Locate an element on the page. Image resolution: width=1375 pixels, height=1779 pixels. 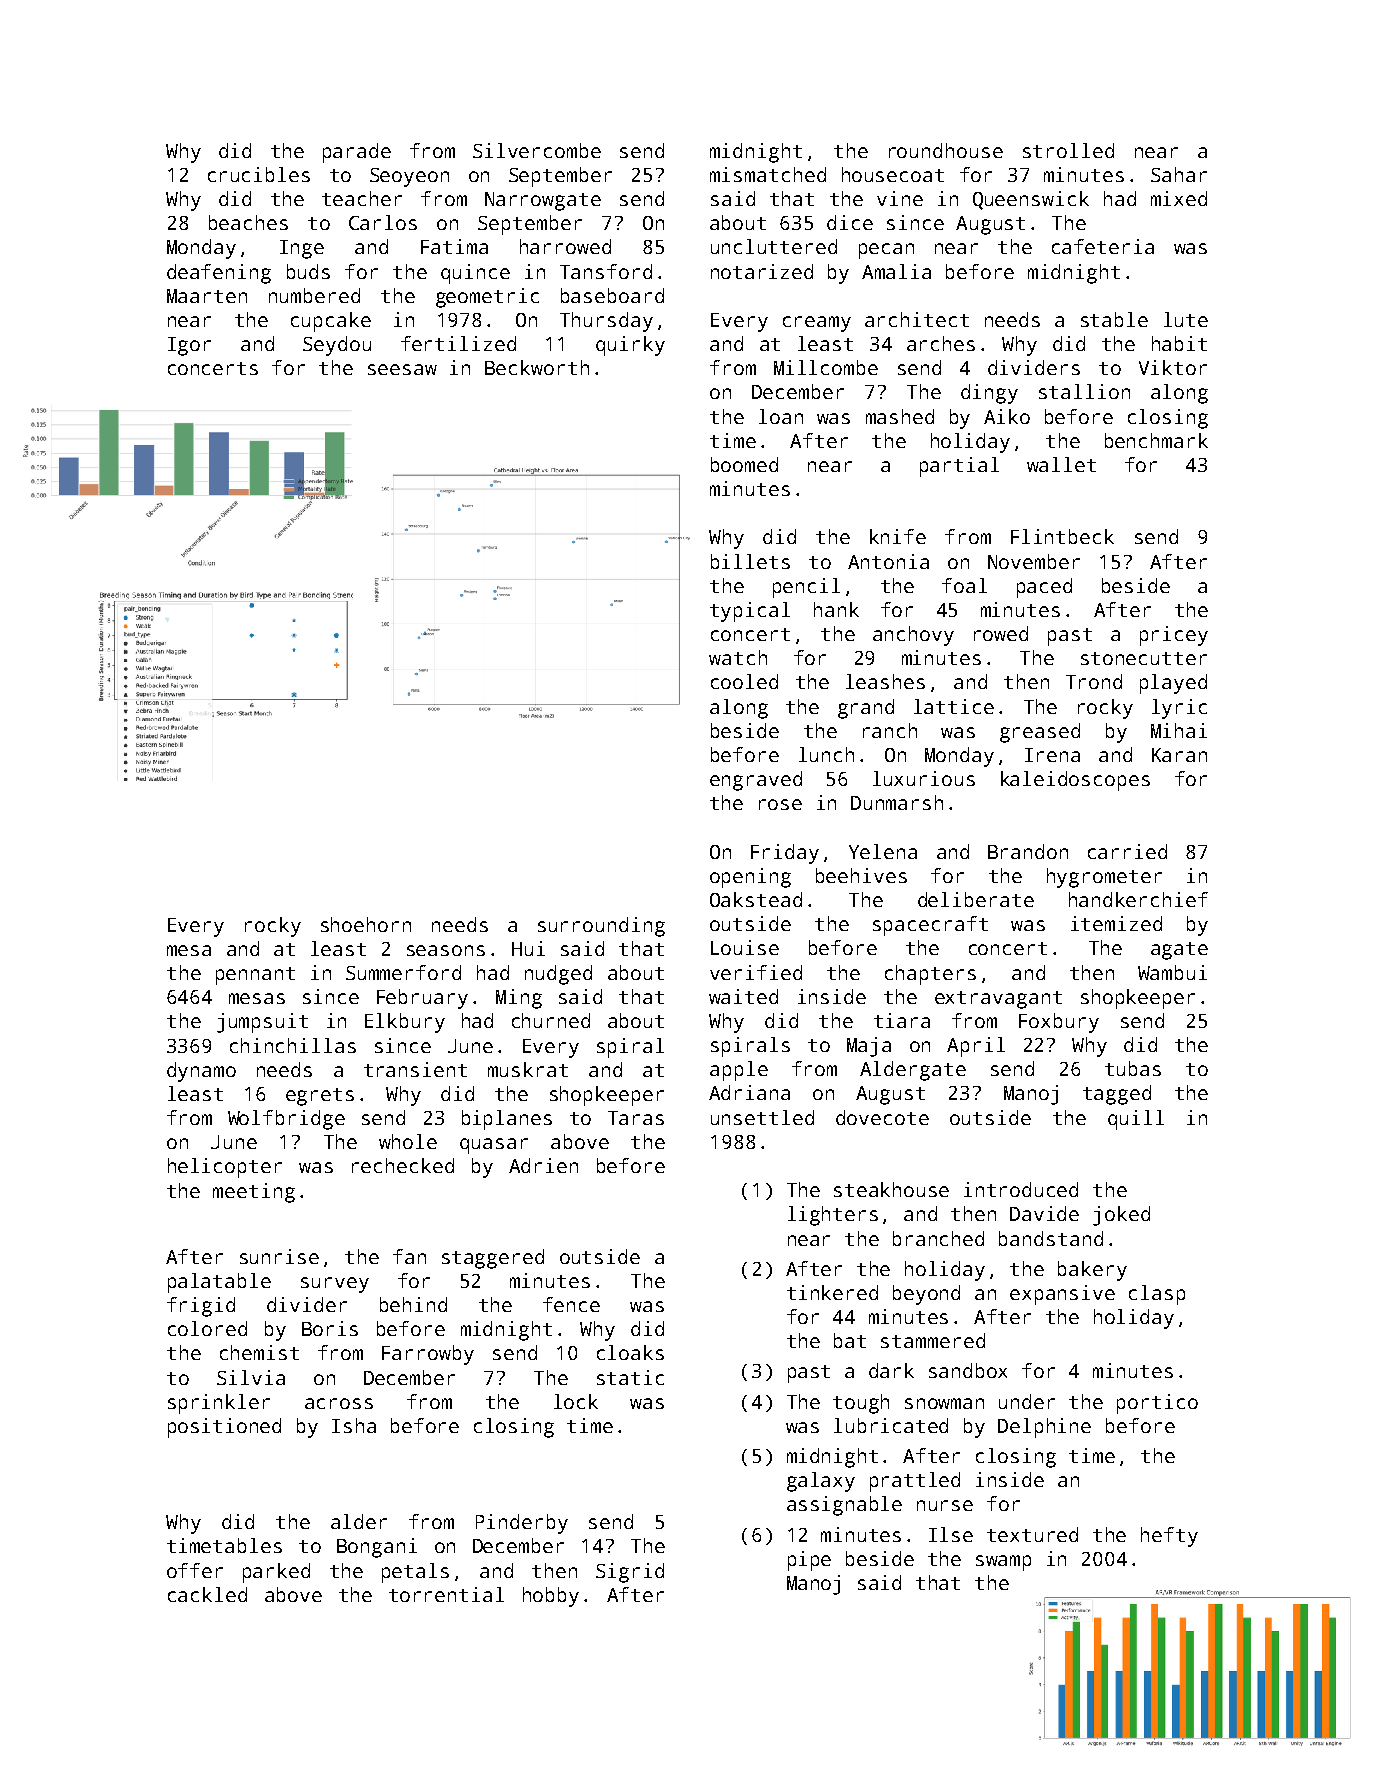
parade is located at coordinates (357, 153).
